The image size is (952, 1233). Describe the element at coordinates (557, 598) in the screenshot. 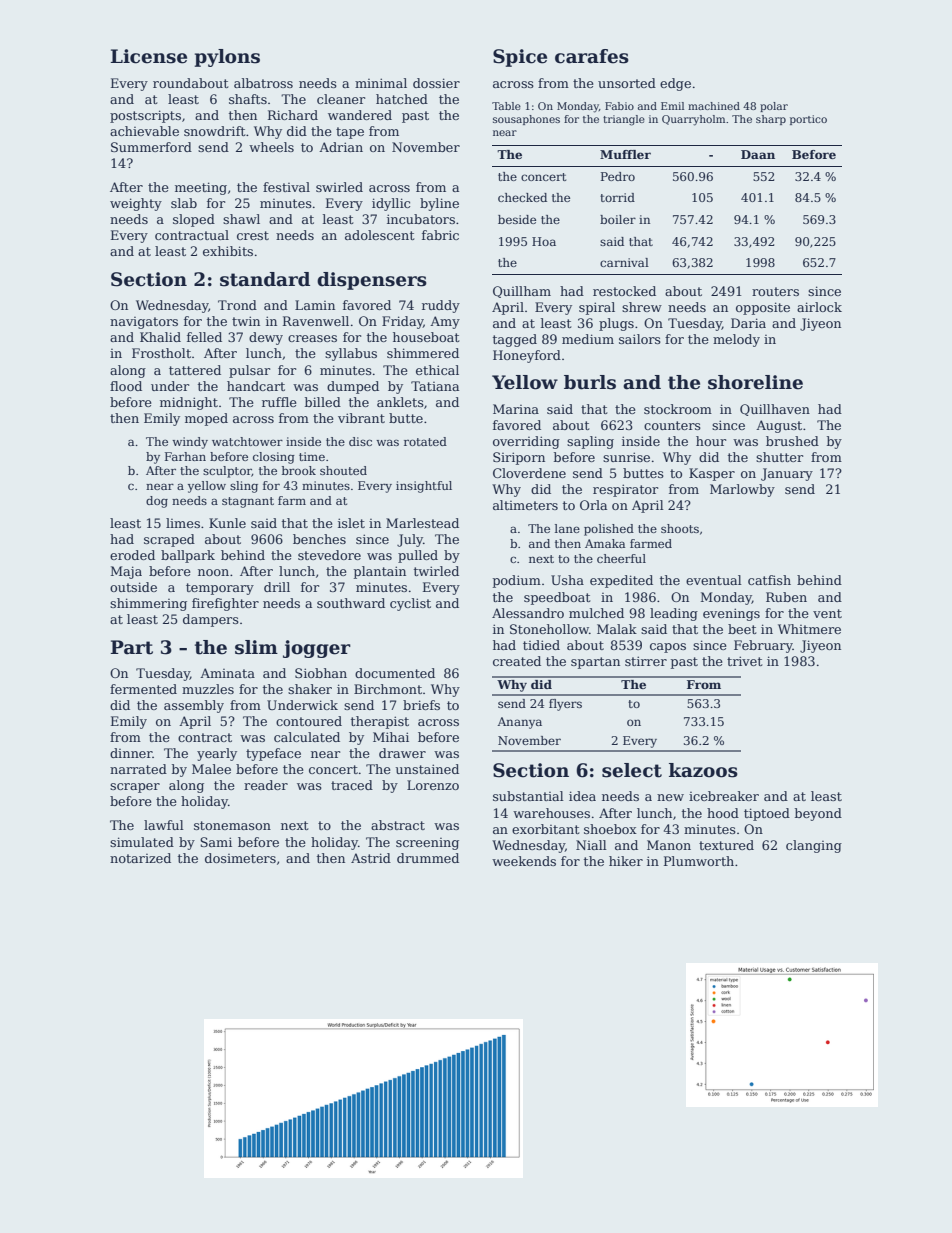

I see `speedboat` at that location.
